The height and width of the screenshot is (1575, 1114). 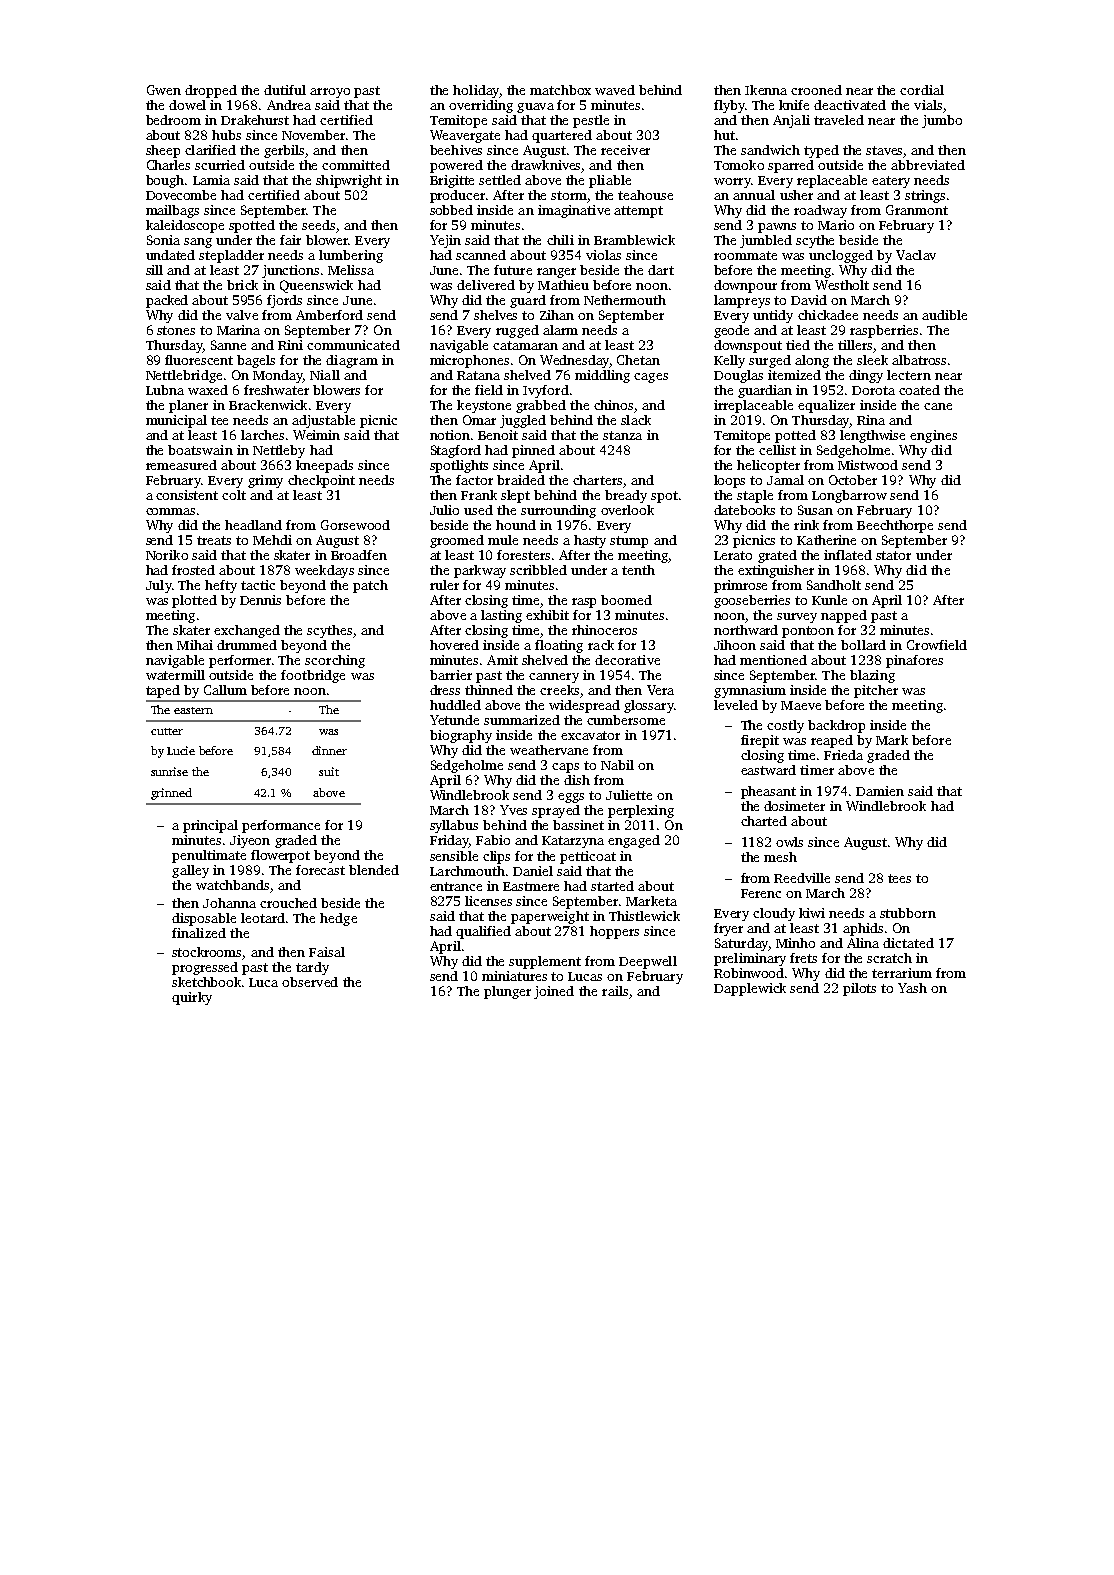 What do you see at coordinates (479, 495) in the screenshot?
I see `Frank` at bounding box center [479, 495].
